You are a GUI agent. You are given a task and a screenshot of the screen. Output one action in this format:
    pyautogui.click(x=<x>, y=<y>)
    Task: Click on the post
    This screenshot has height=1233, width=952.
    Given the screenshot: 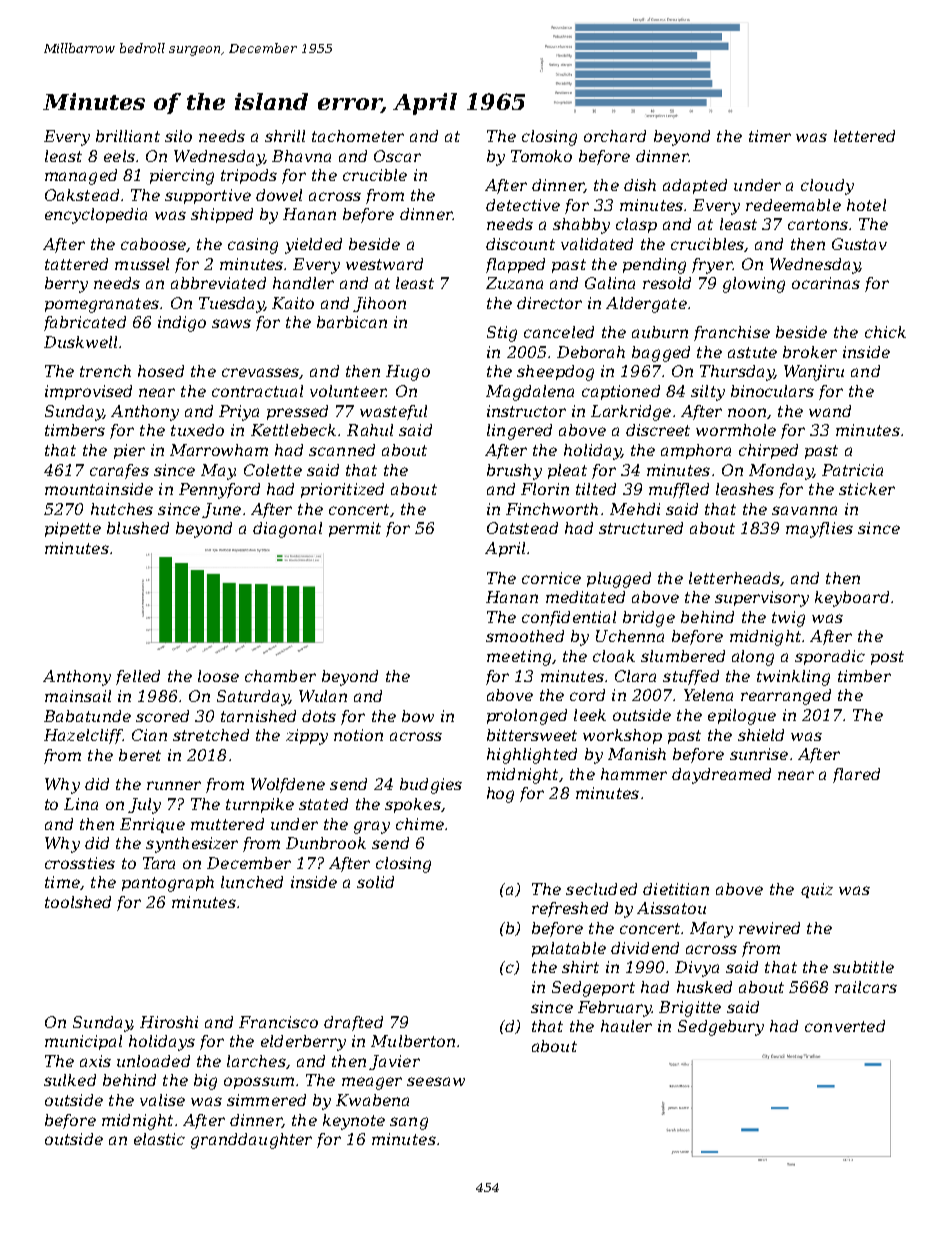 What is the action you would take?
    pyautogui.click(x=887, y=658)
